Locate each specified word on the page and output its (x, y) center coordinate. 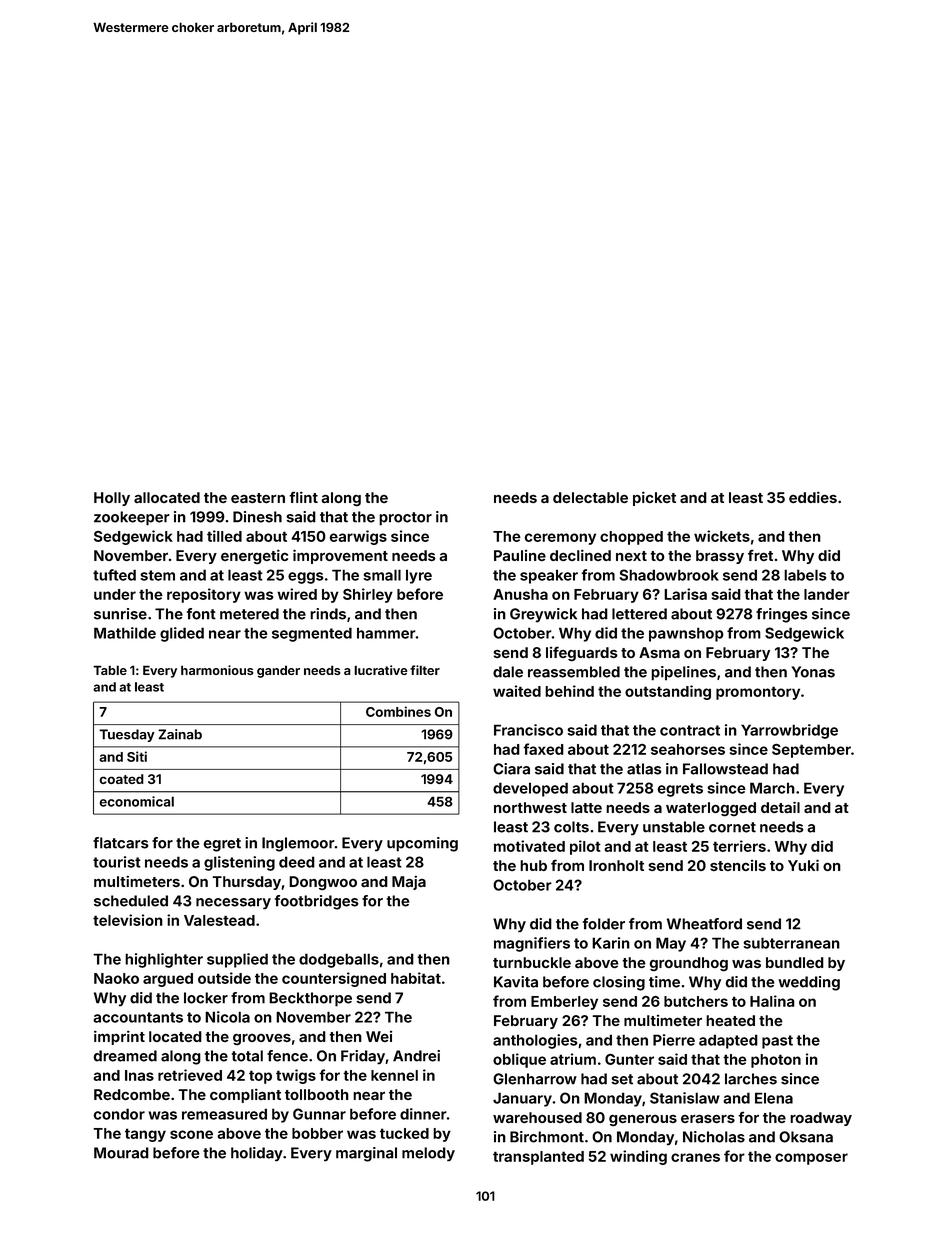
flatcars (121, 843)
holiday (257, 1154)
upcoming (422, 844)
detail (780, 807)
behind (569, 691)
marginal (366, 1154)
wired (297, 594)
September (811, 751)
